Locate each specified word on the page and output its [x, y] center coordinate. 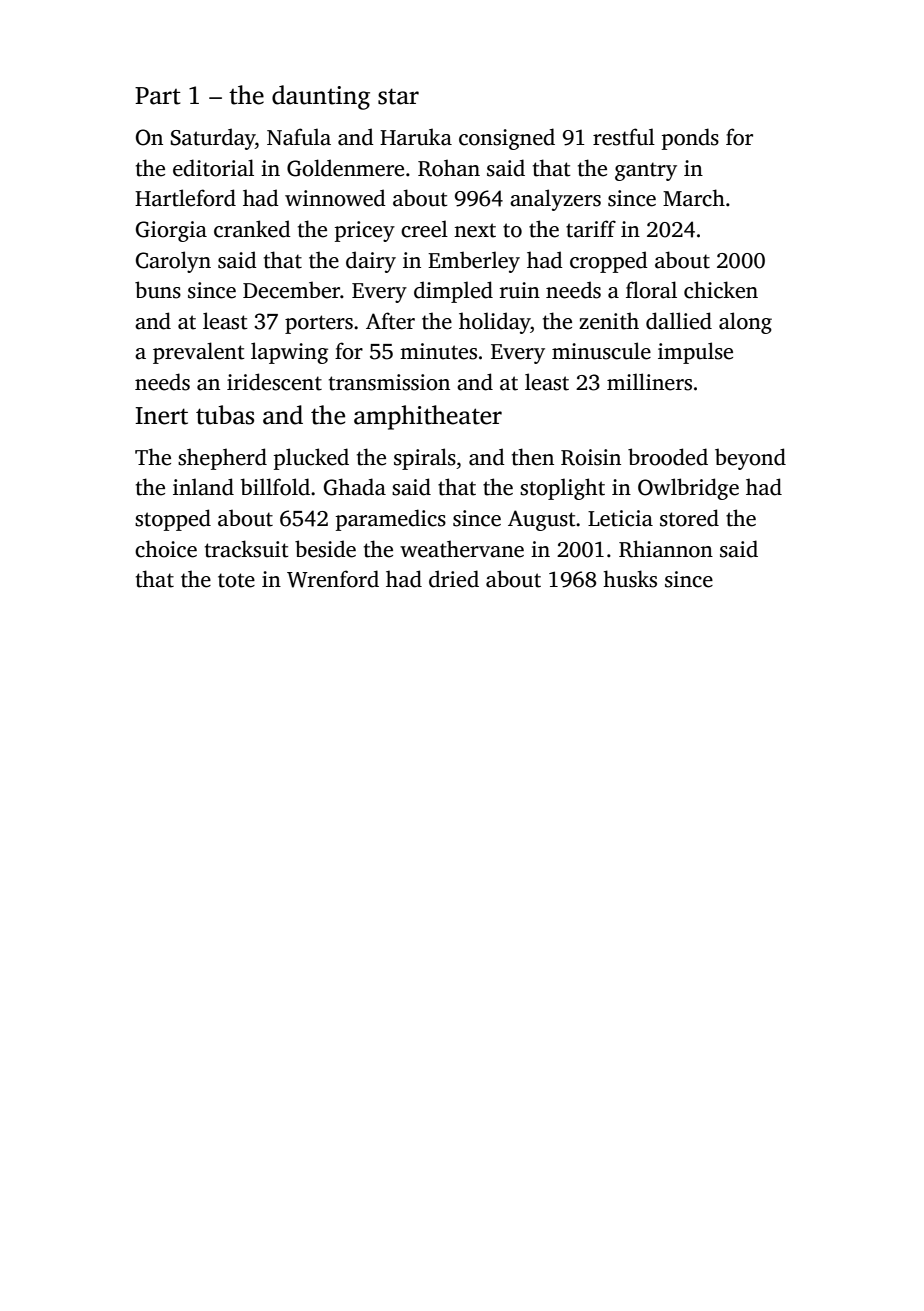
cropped [609, 262]
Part [158, 96]
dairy [371, 262]
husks [630, 579]
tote [236, 580]
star [398, 96]
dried [454, 579]
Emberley [474, 262]
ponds [690, 139]
